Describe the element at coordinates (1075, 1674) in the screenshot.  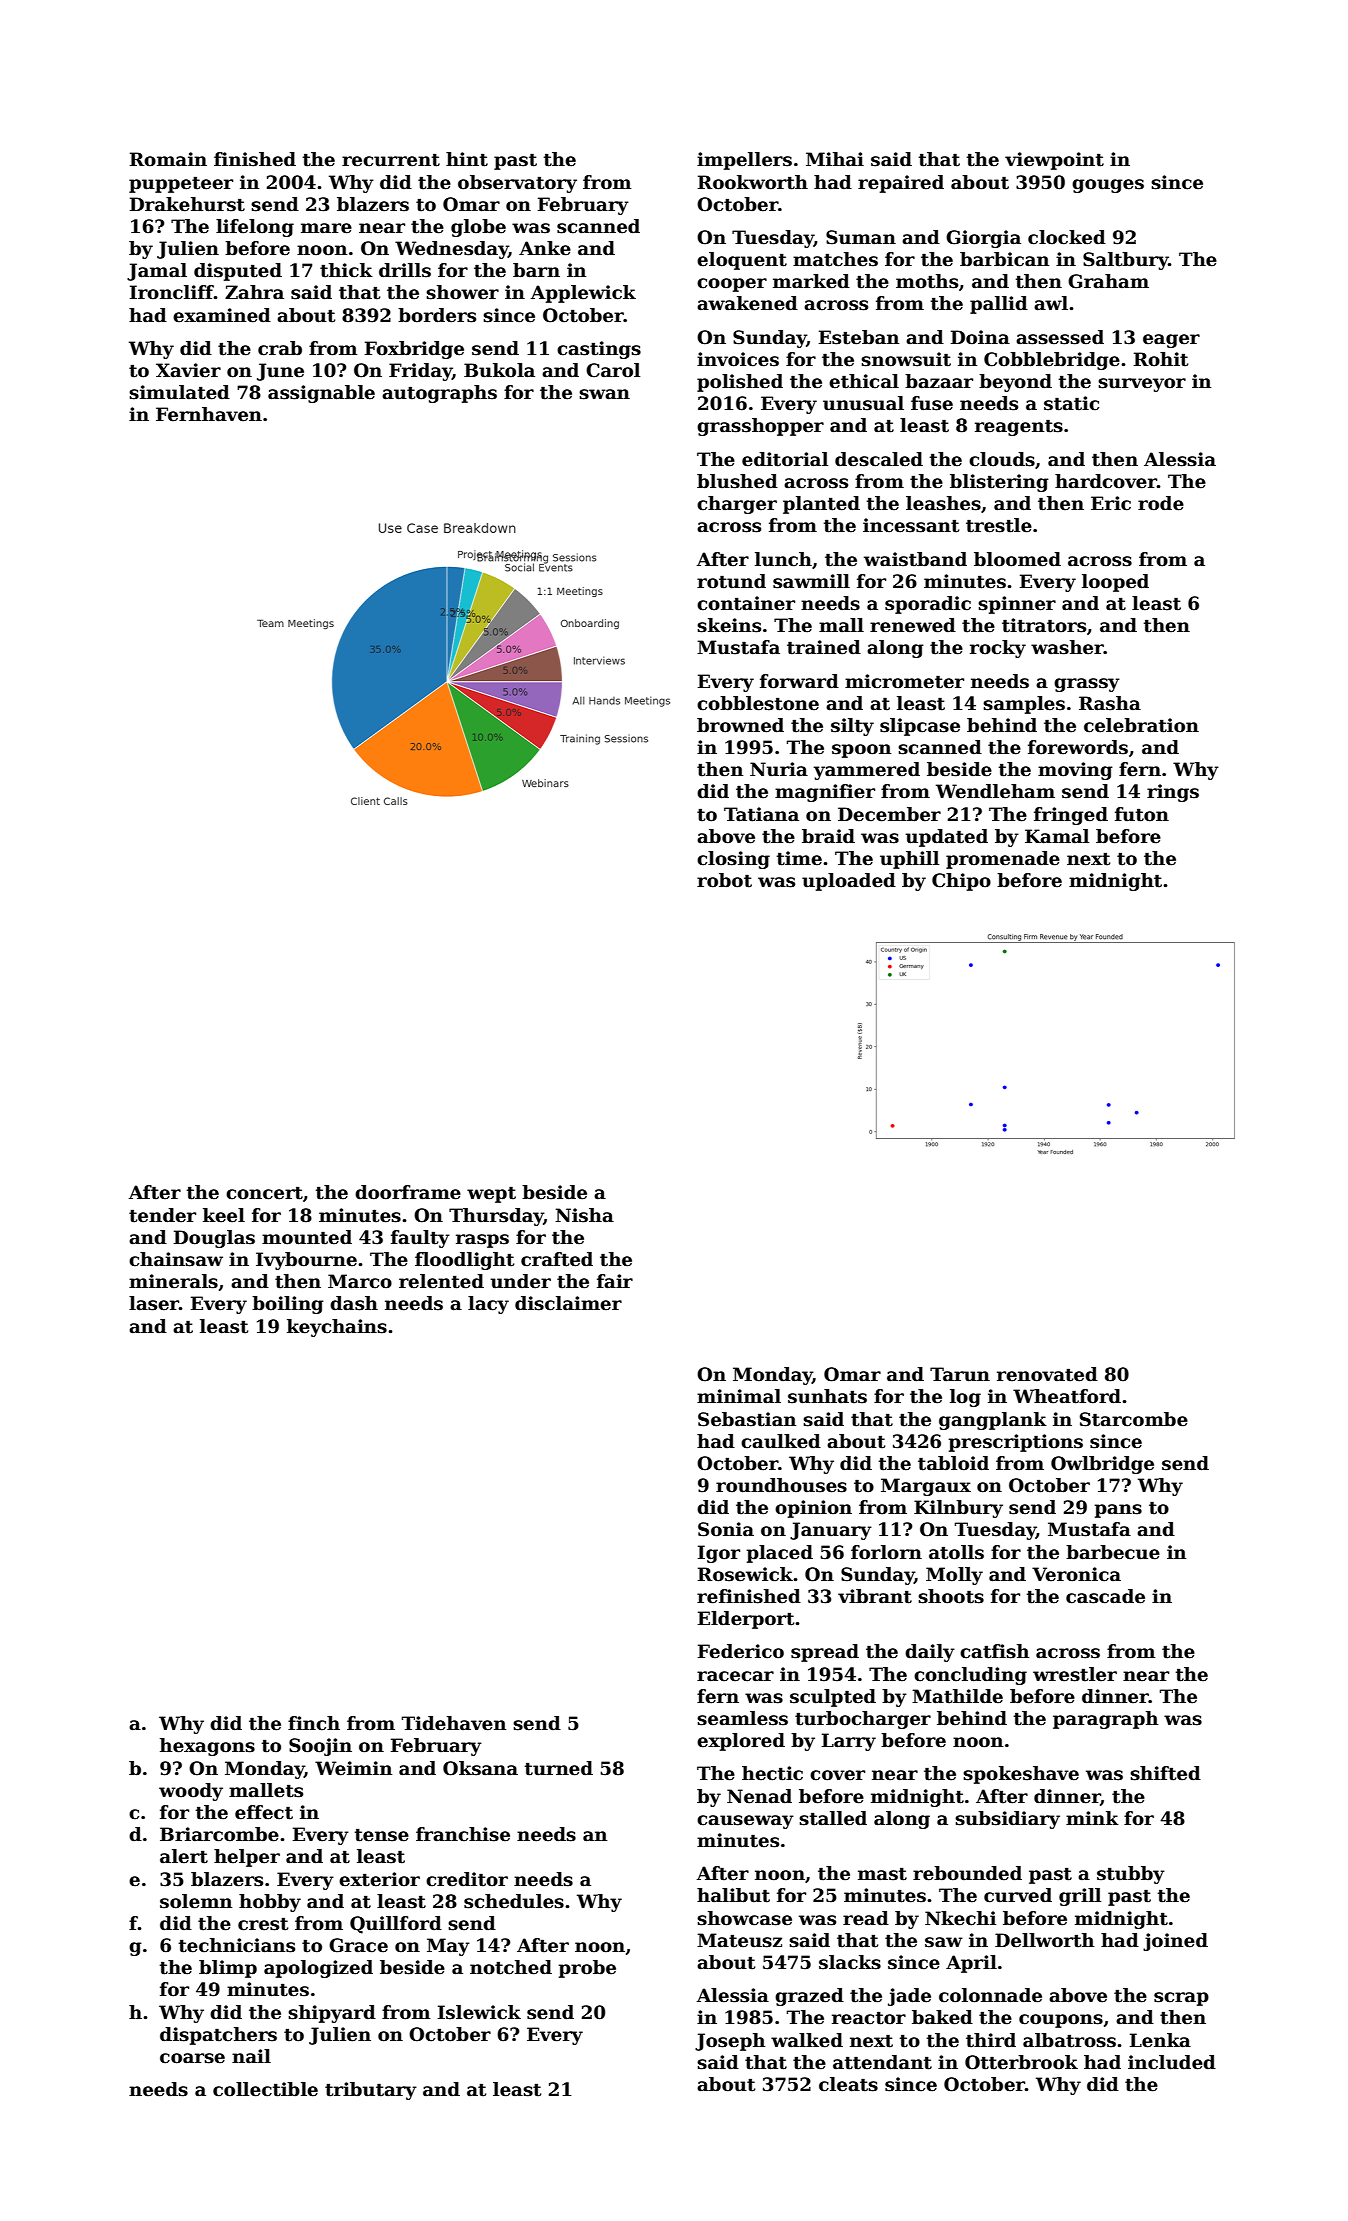
I see `wrestler` at that location.
